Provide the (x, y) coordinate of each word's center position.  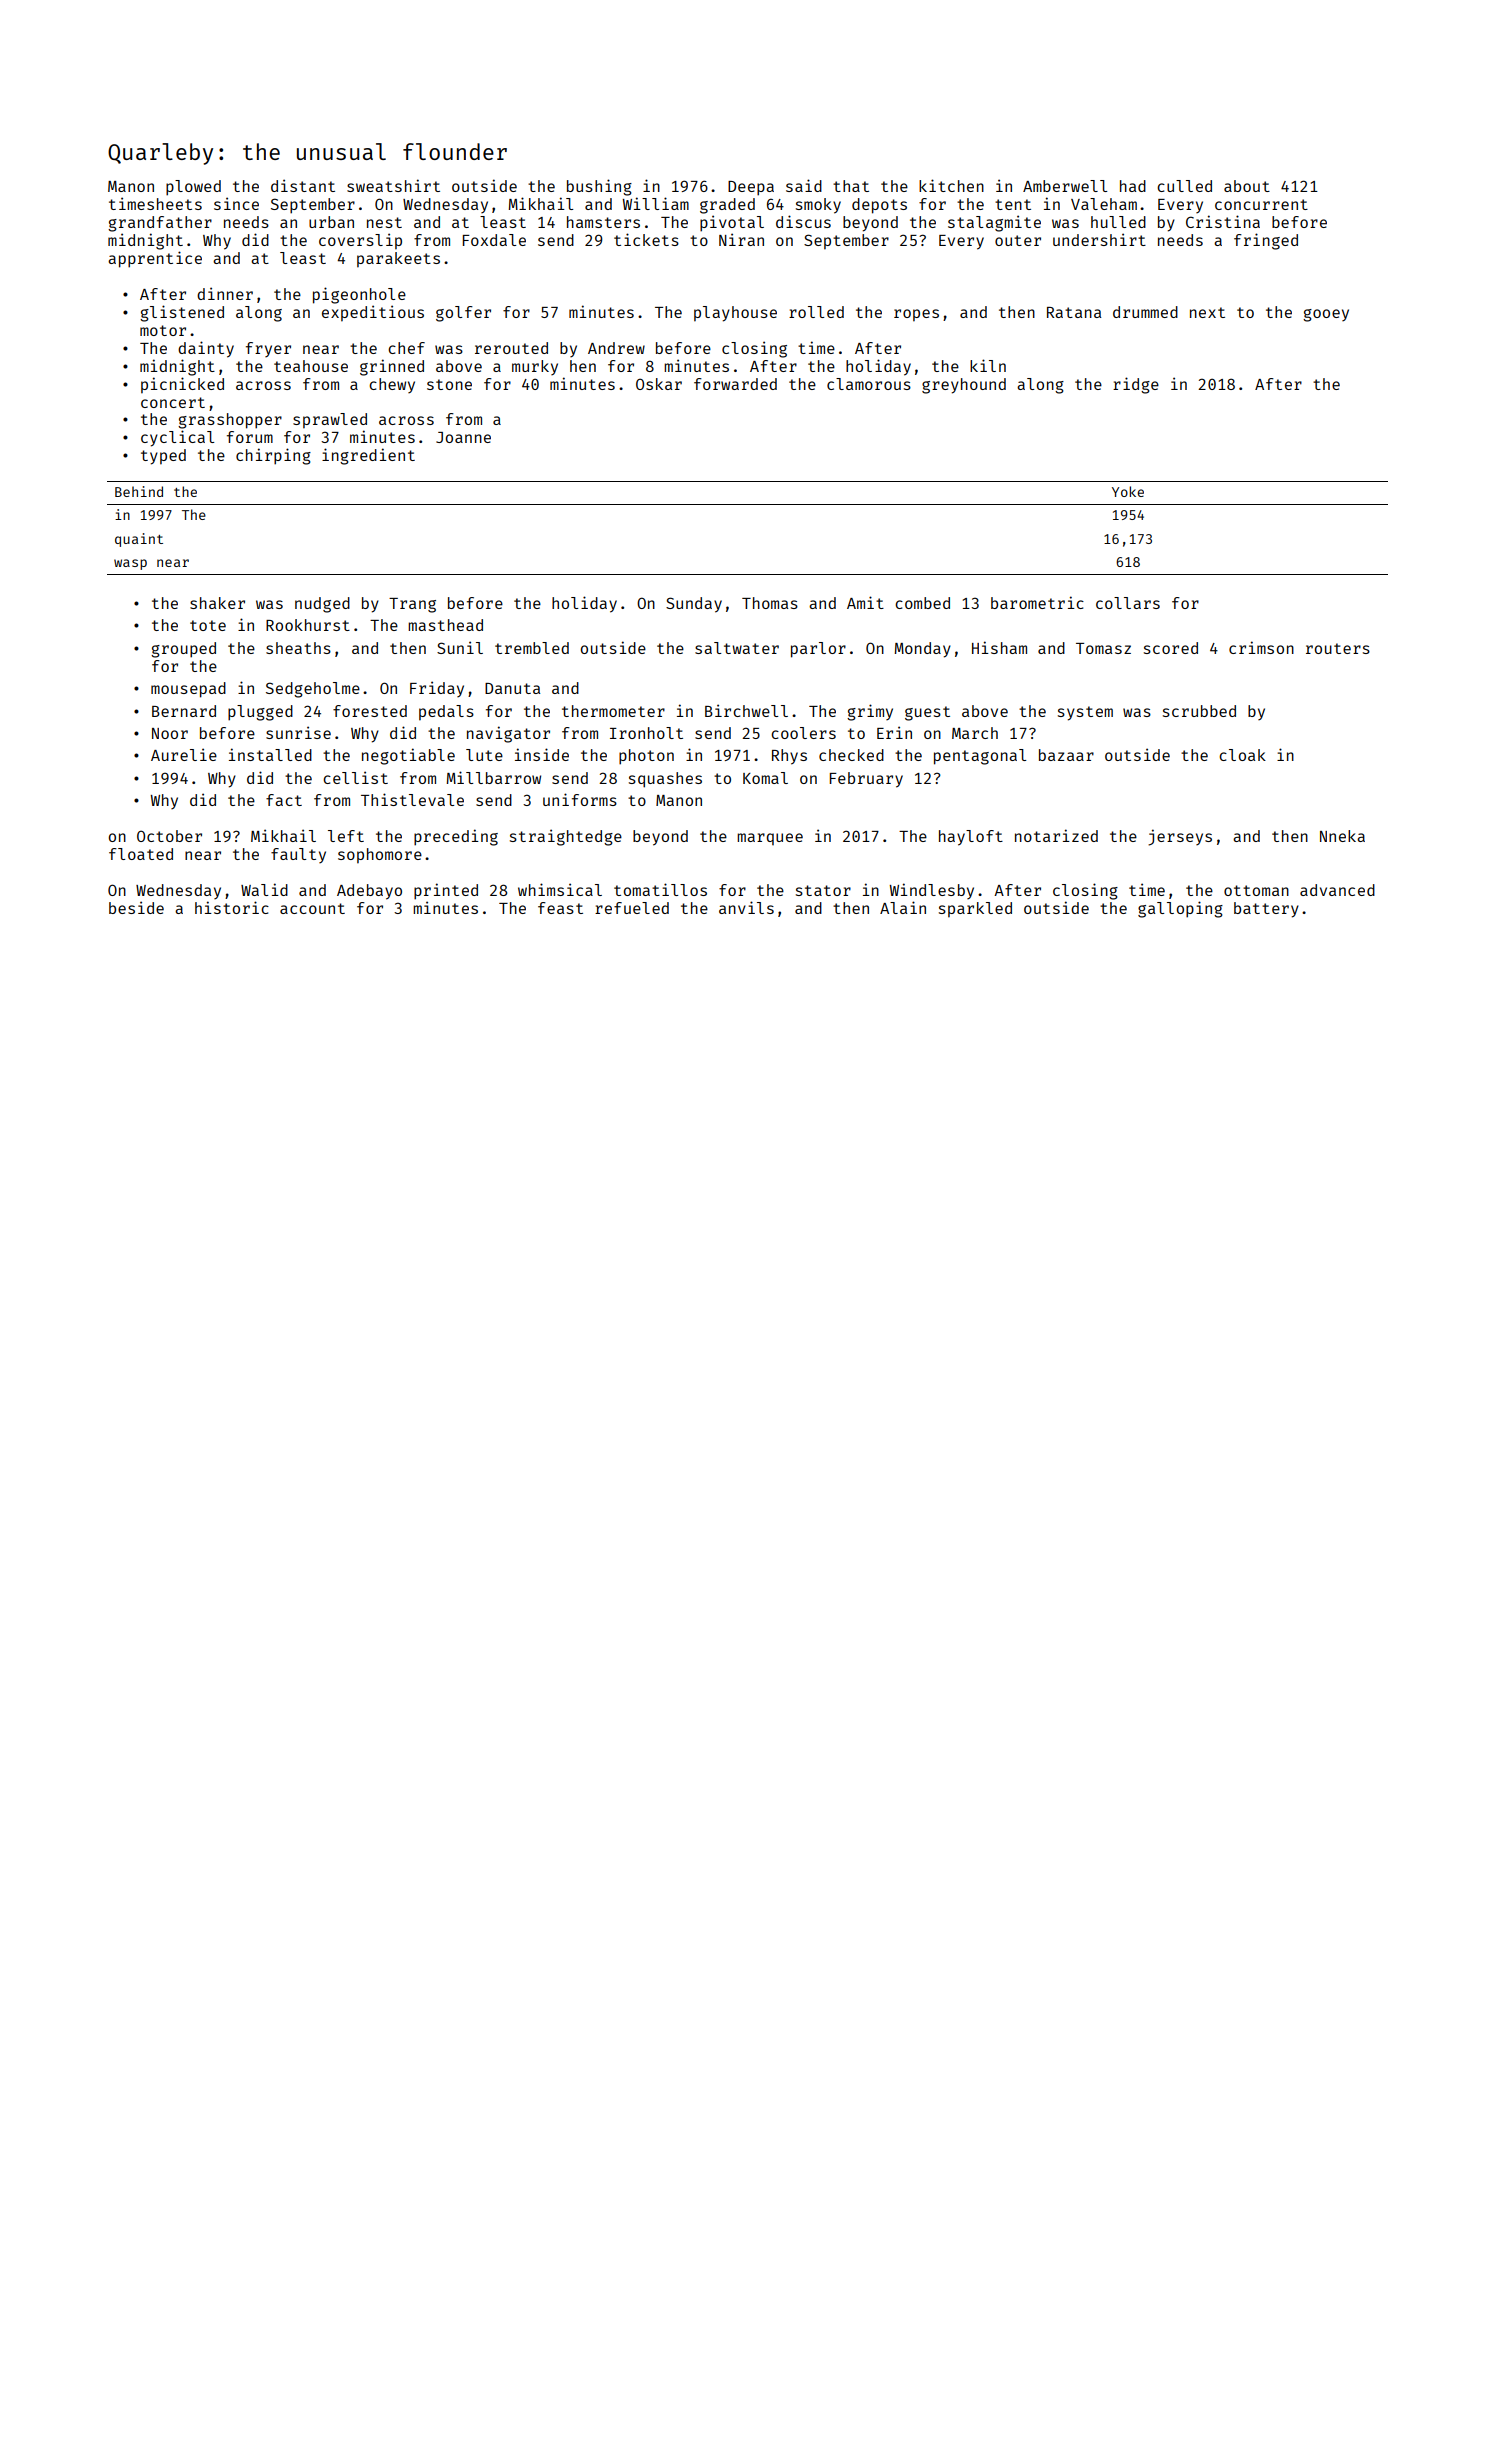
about (1247, 186)
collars (1128, 603)
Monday (923, 650)
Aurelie (184, 754)
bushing (599, 187)
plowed (193, 188)
